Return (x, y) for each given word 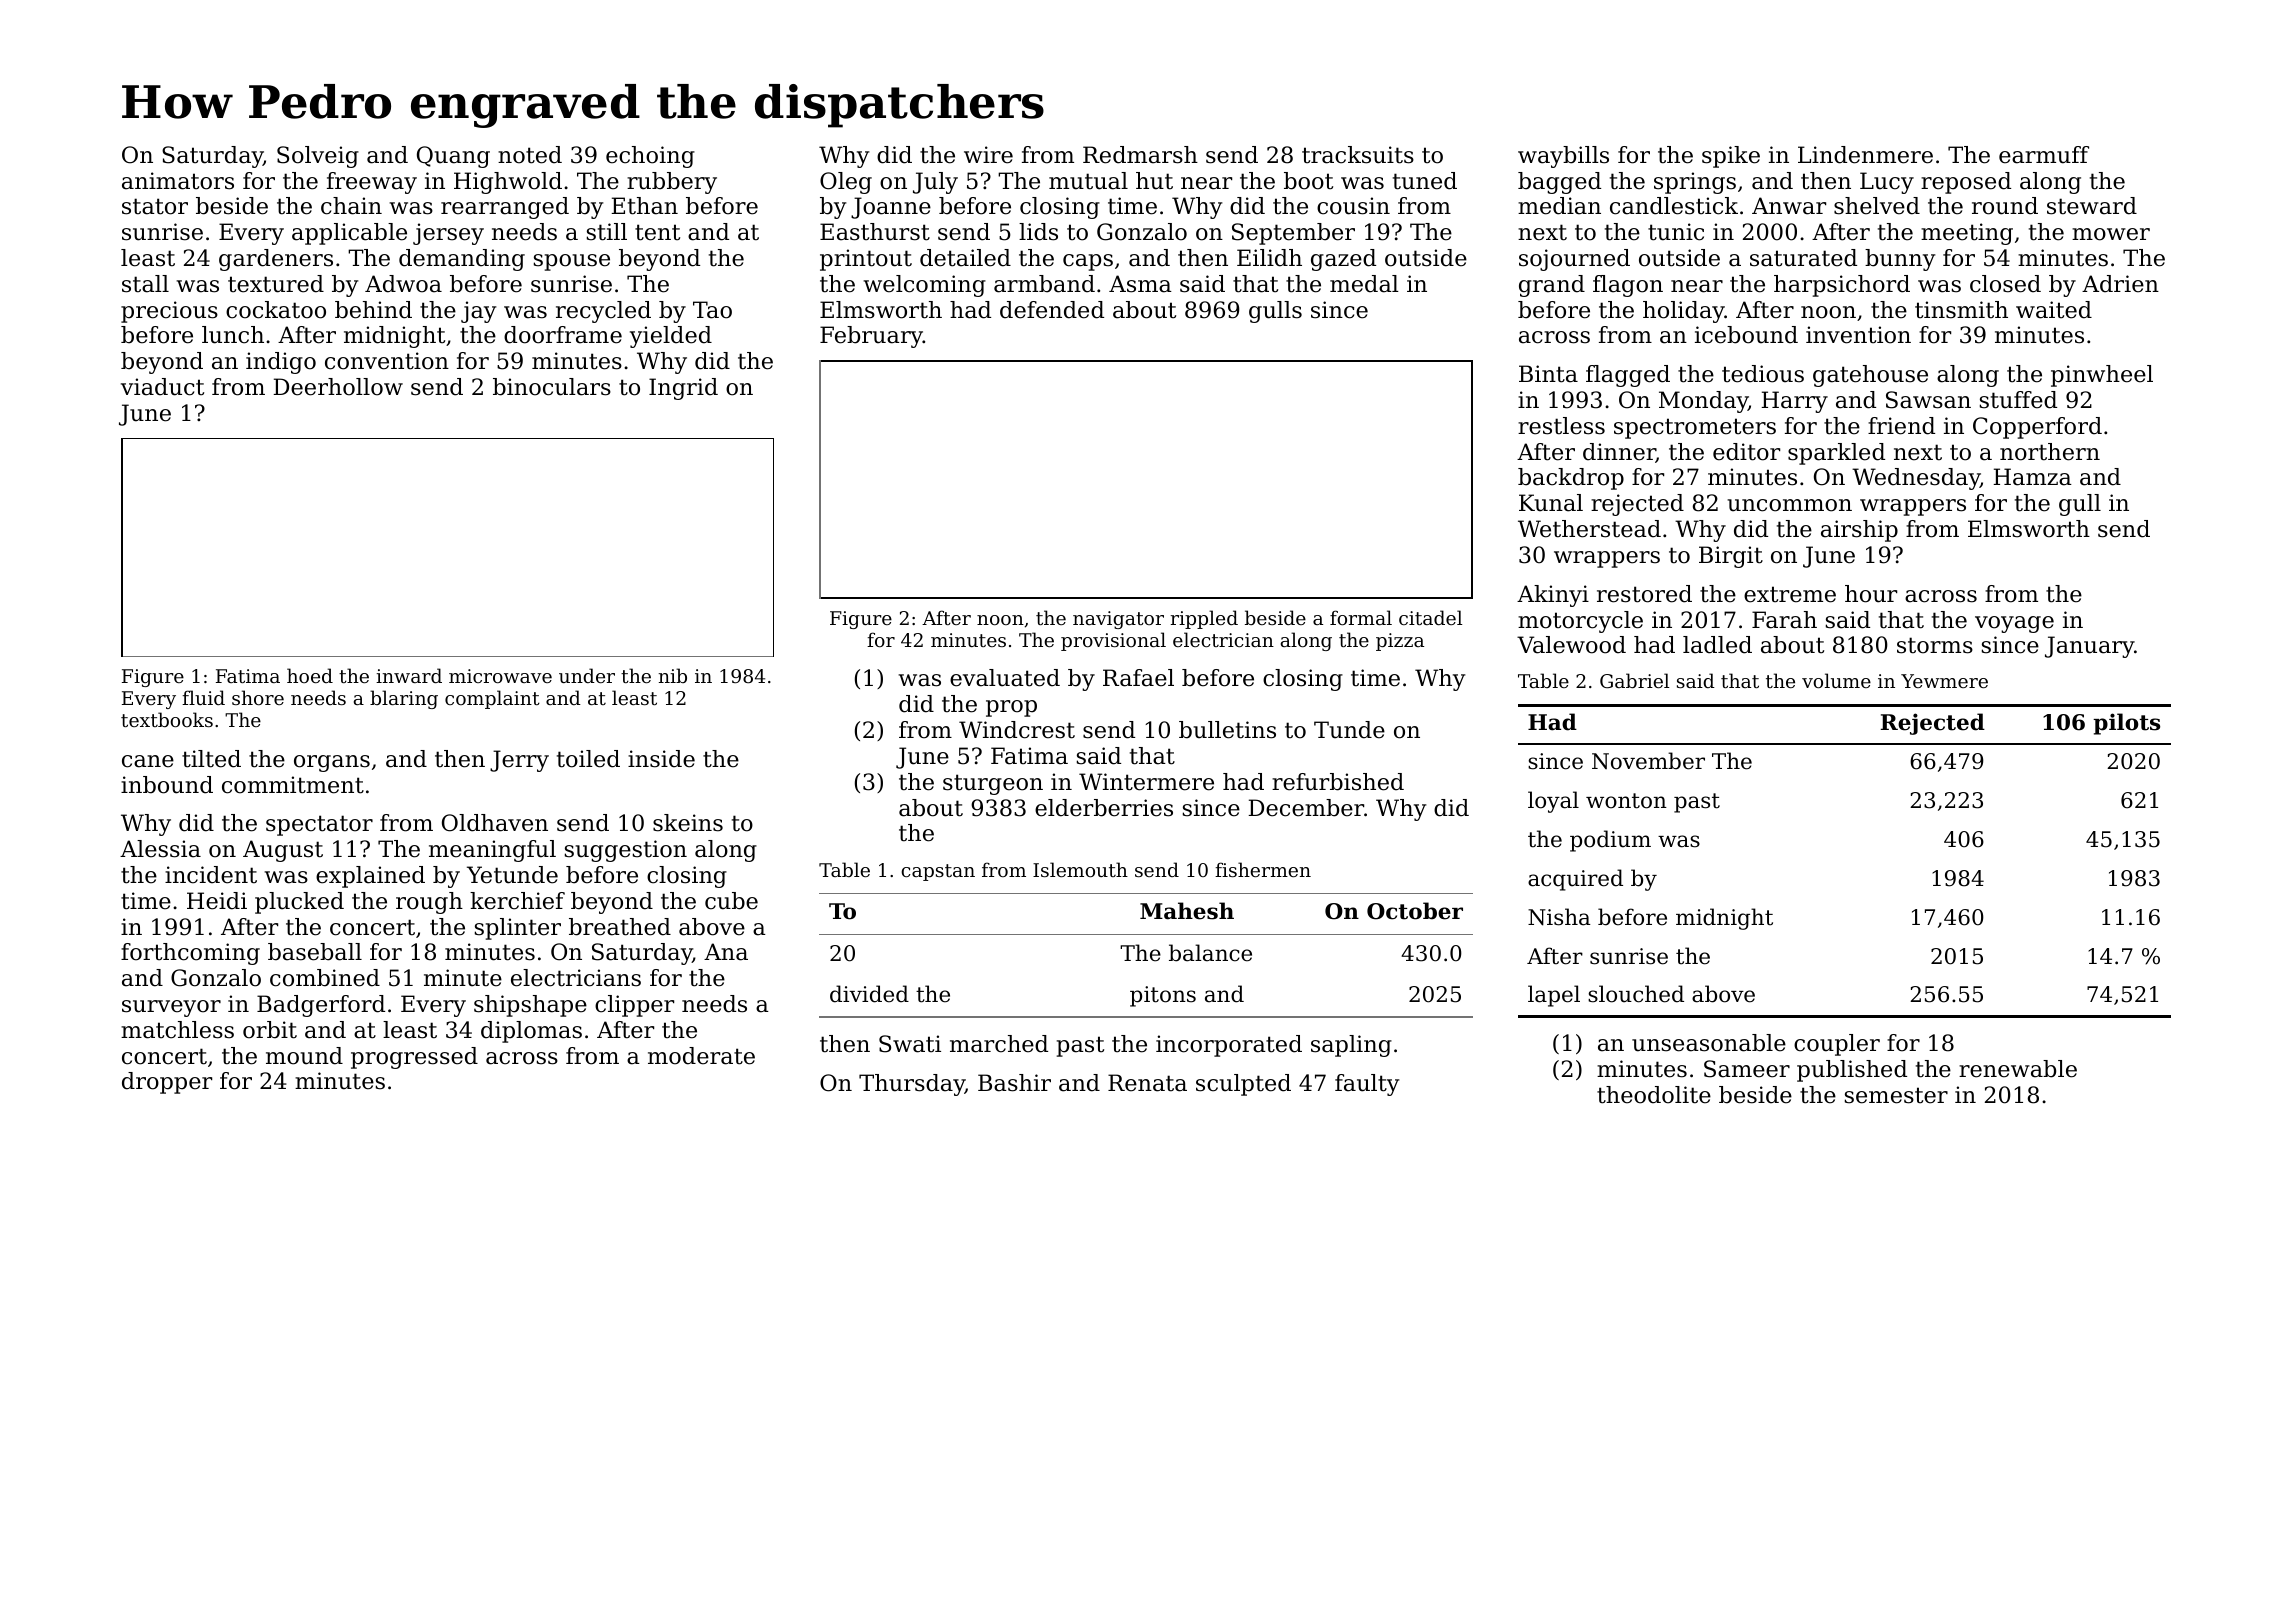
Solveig (318, 157)
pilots (2126, 724)
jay (478, 312)
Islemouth (1080, 869)
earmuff (2044, 155)
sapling (1351, 1046)
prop (1011, 708)
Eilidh (1269, 258)
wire (988, 155)
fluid (203, 697)
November (1648, 761)
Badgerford (321, 1006)
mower (2111, 234)
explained (370, 877)
